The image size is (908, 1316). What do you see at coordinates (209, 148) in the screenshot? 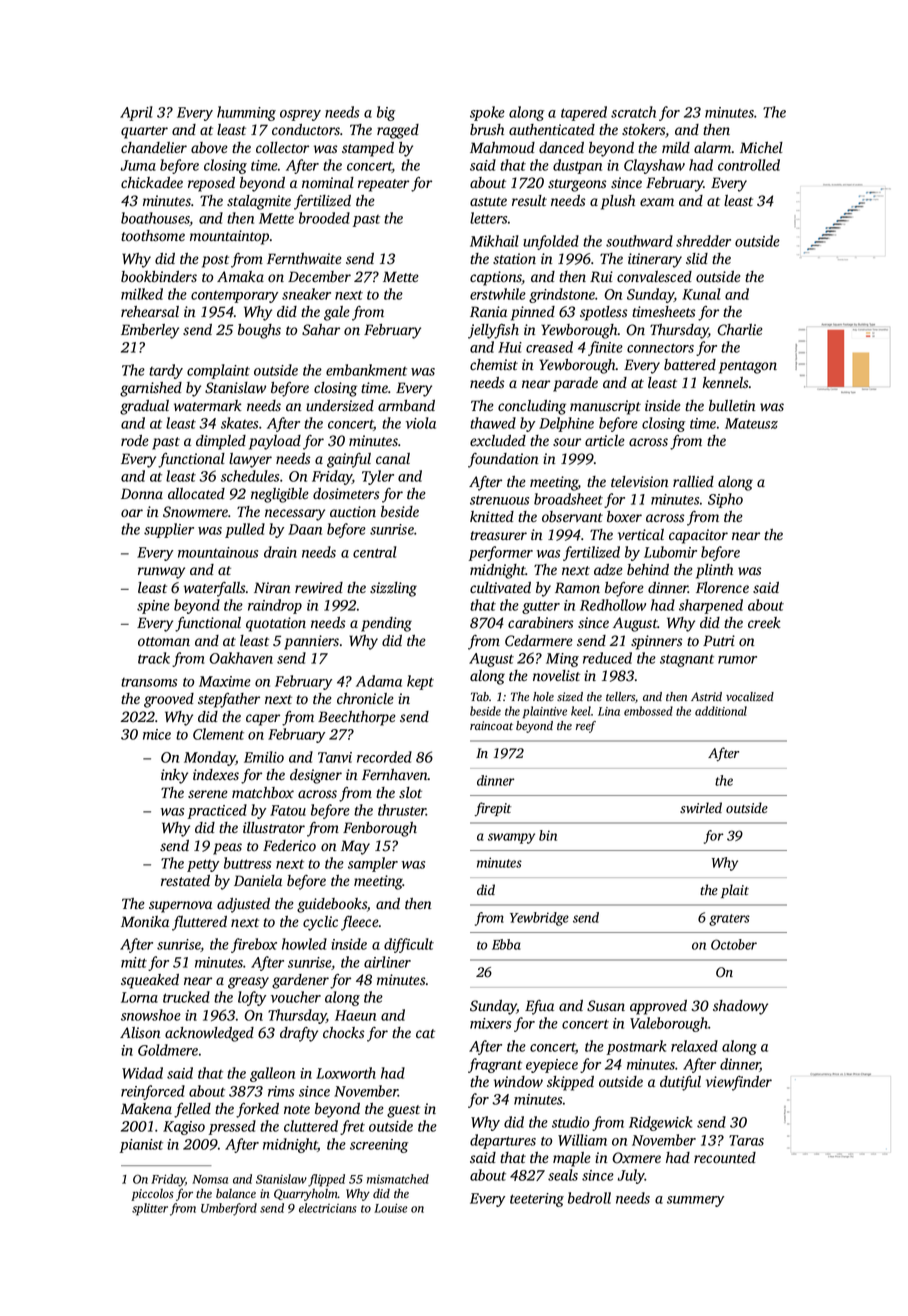
I see `above` at bounding box center [209, 148].
